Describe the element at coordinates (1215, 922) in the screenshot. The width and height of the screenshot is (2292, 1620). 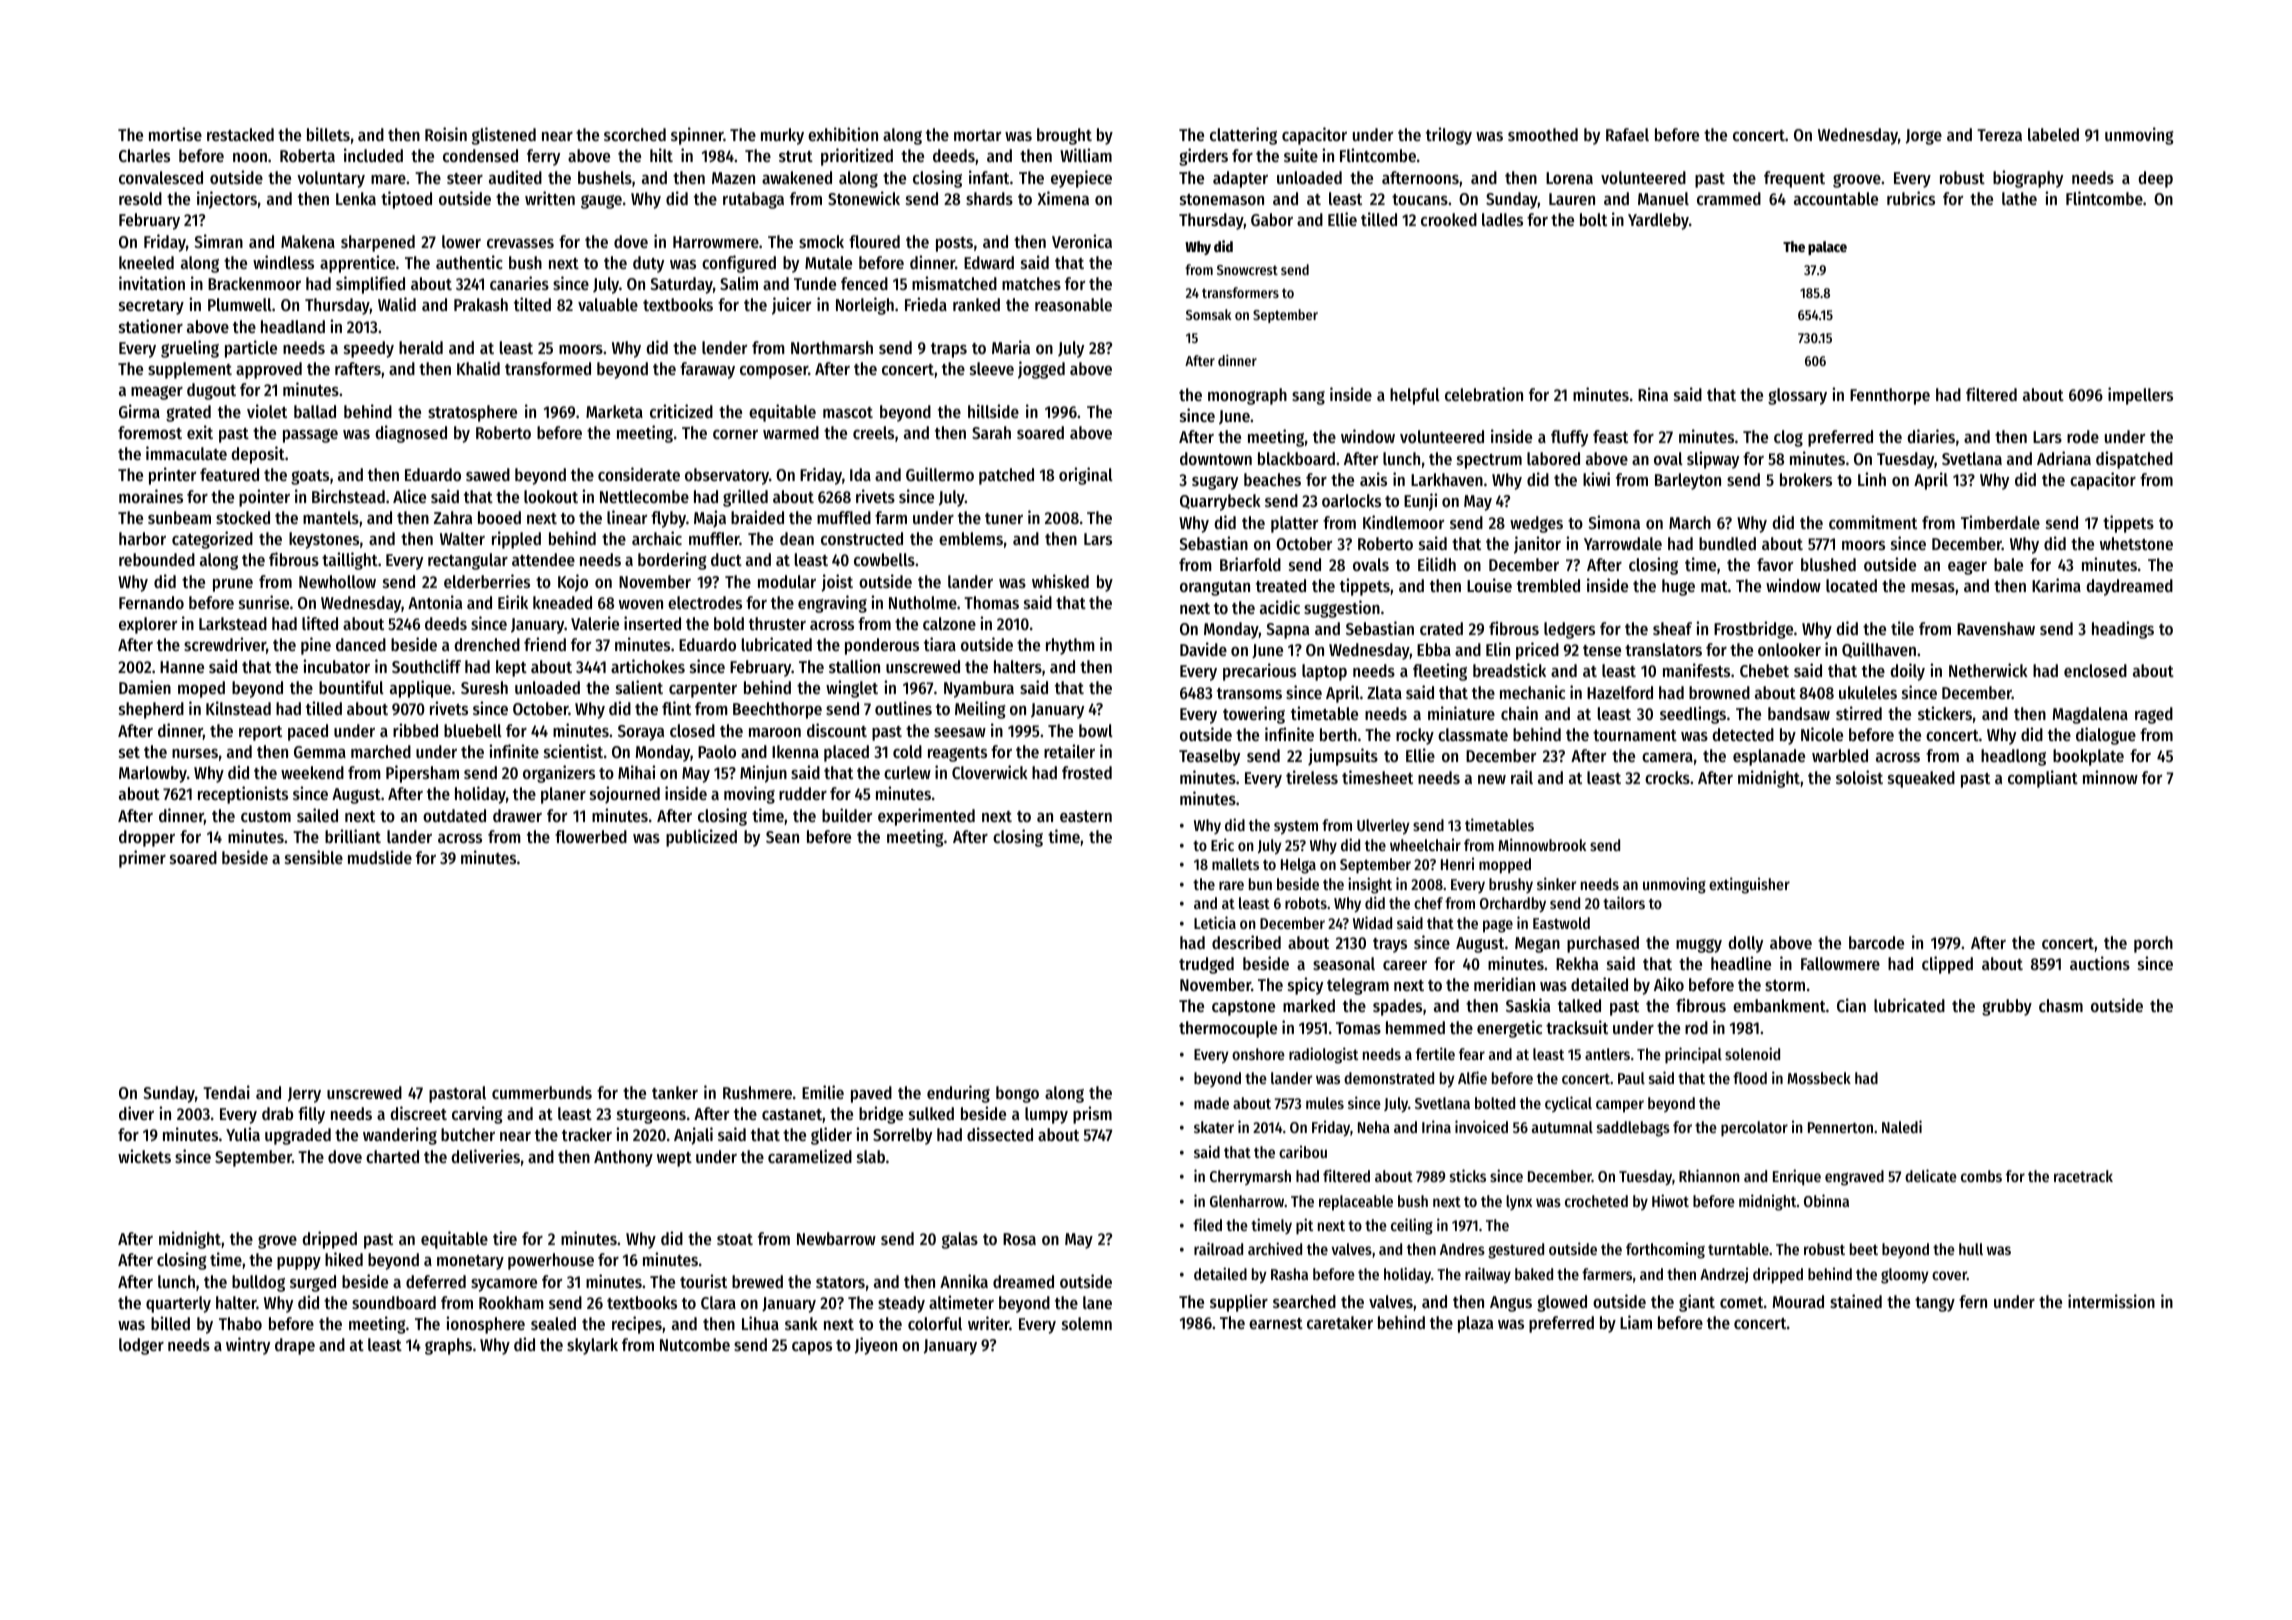
I see `Leticia` at that location.
